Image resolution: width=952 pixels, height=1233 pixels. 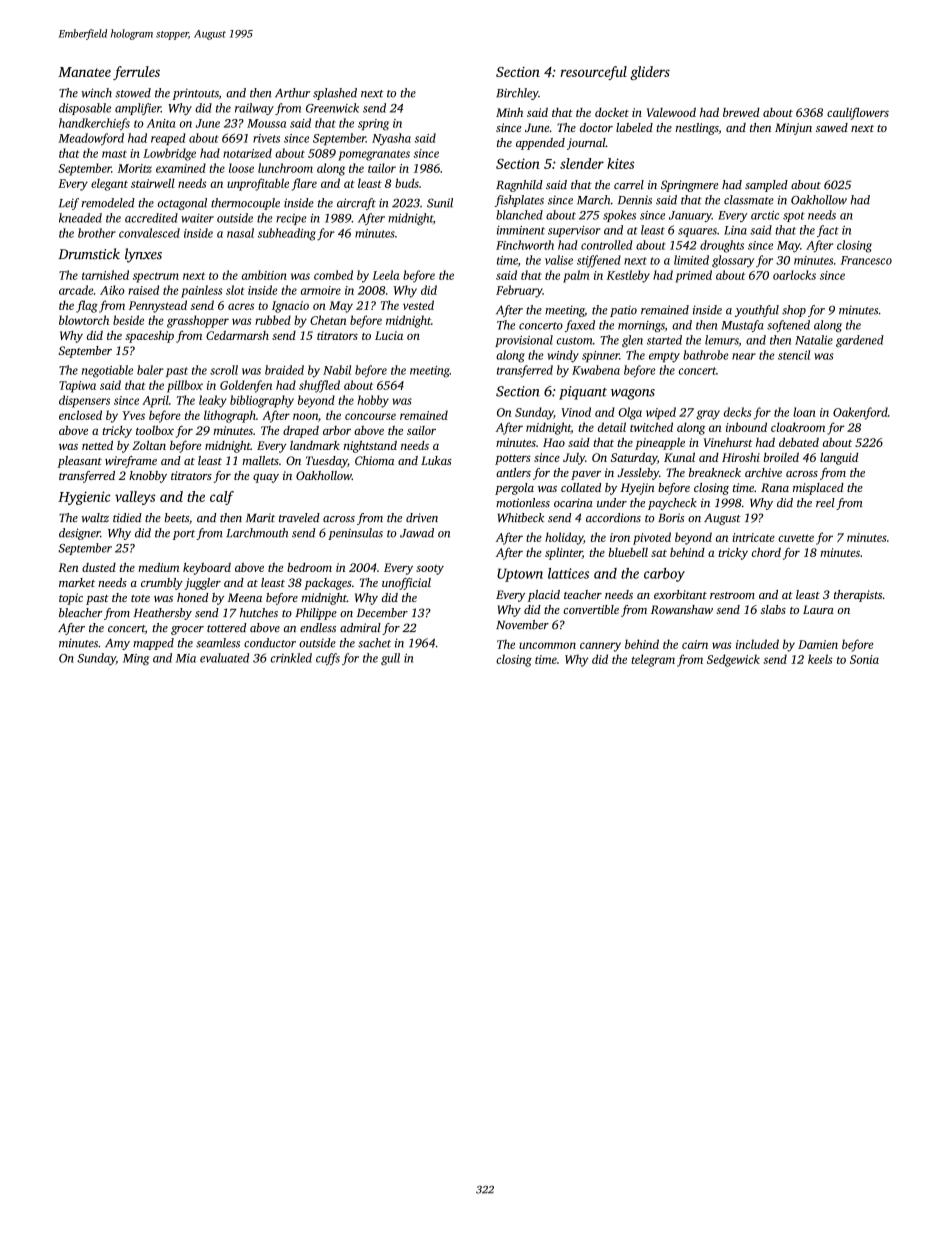 What do you see at coordinates (84, 72) in the image?
I see `Manatee` at bounding box center [84, 72].
